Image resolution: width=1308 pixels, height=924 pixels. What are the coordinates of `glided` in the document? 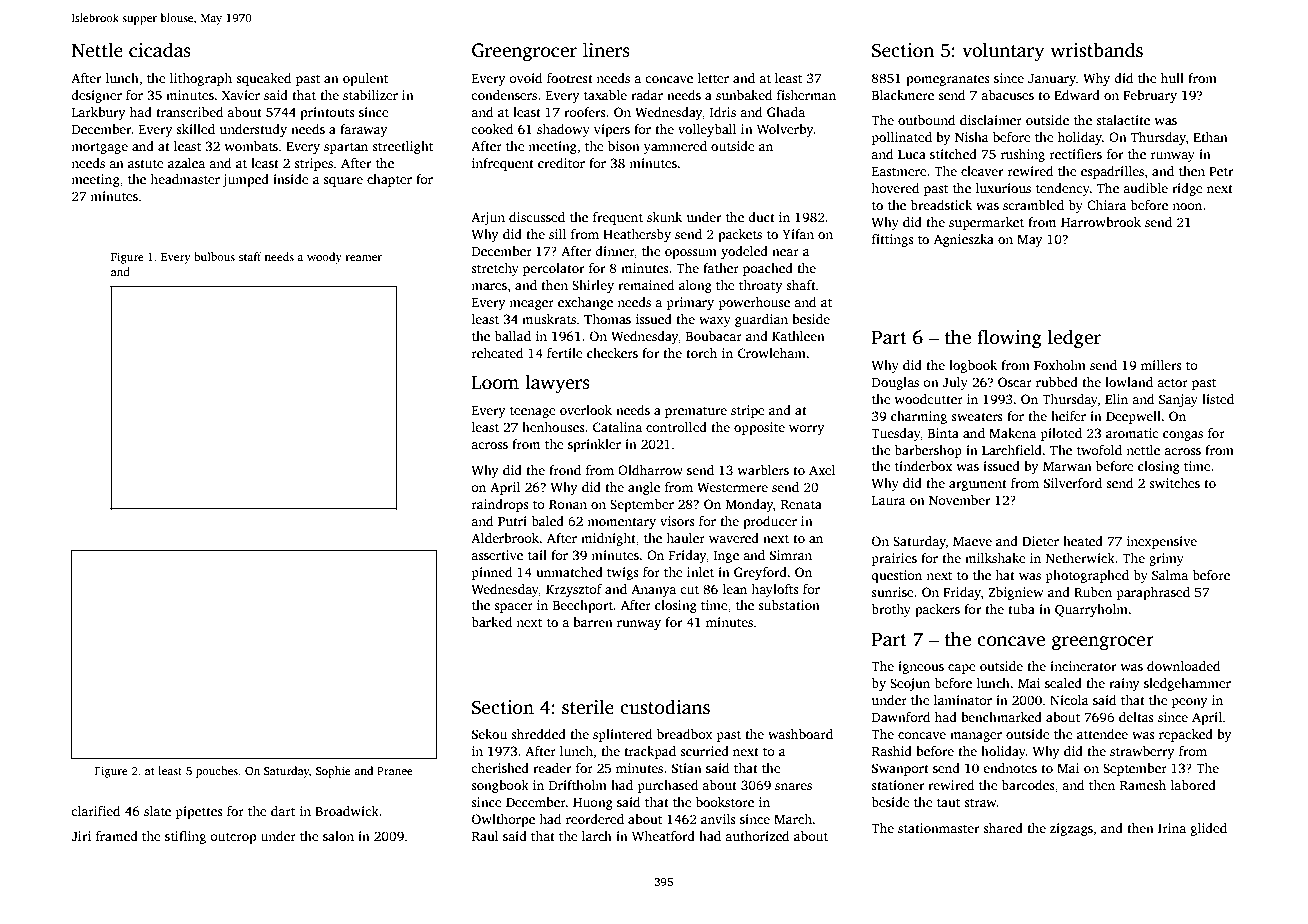 It's located at (1209, 829).
